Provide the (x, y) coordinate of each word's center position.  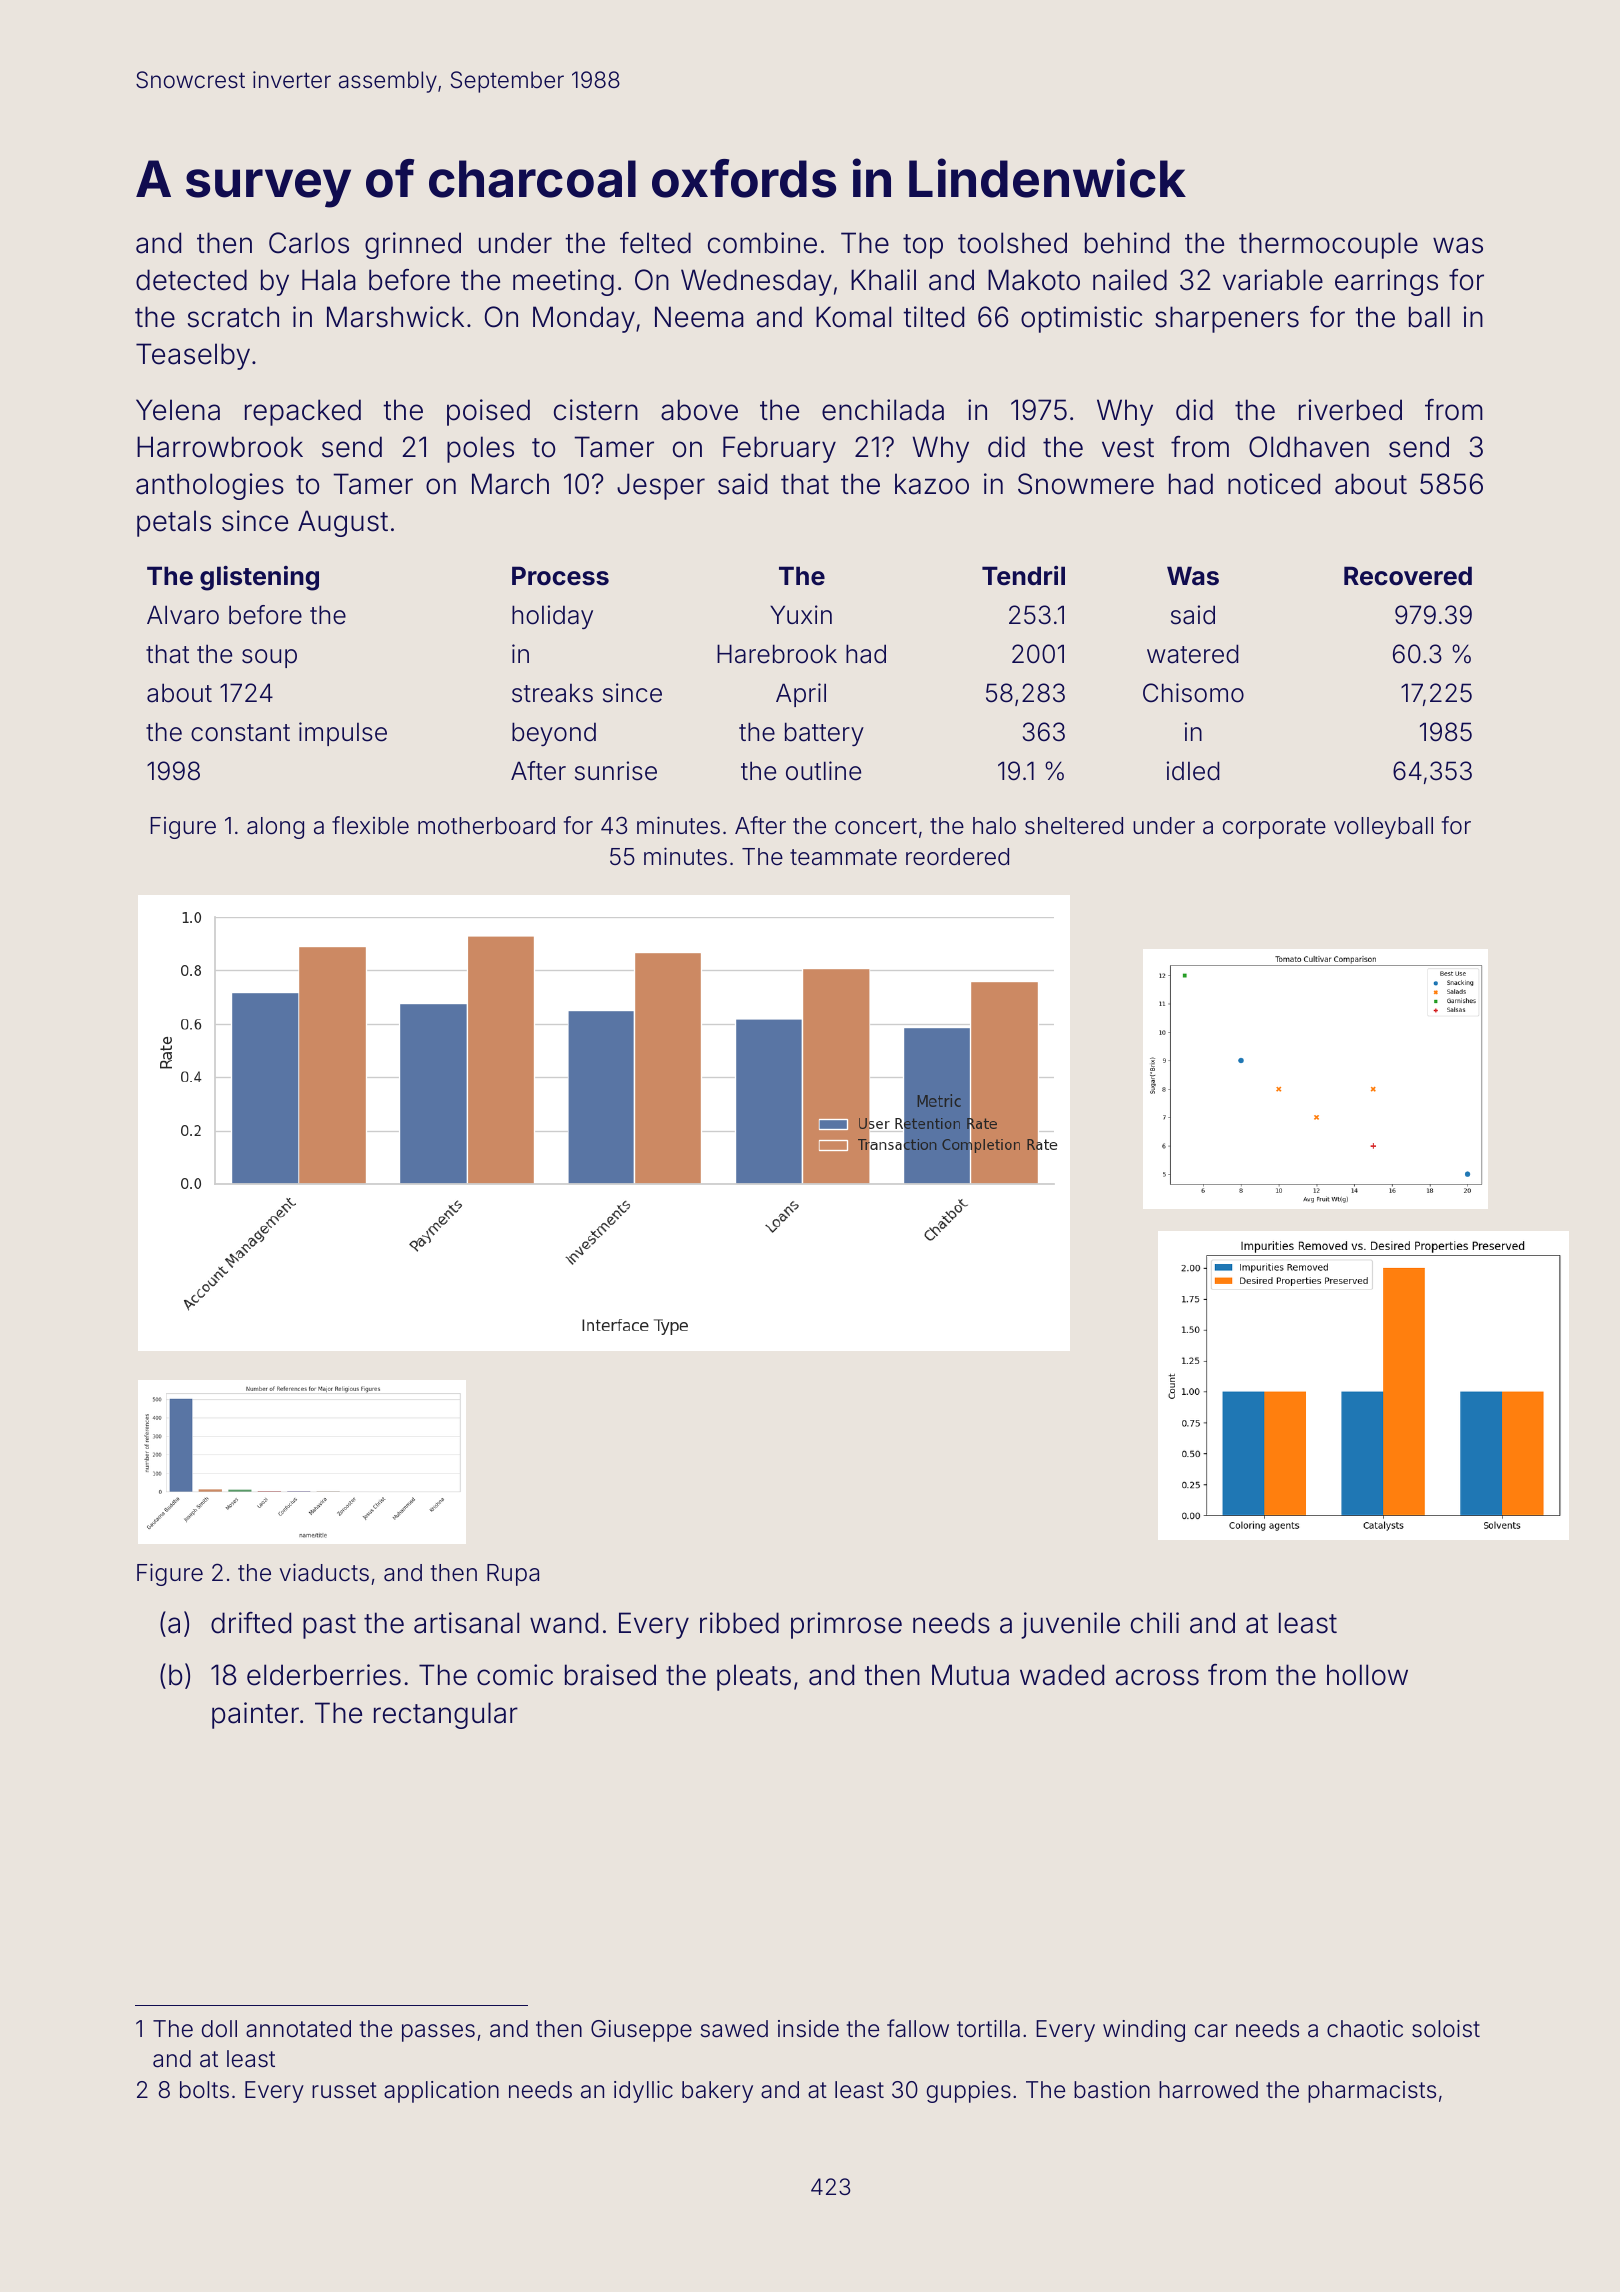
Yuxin (801, 614)
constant (240, 733)
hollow (1367, 1675)
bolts (204, 2090)
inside (808, 2029)
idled (1193, 771)
